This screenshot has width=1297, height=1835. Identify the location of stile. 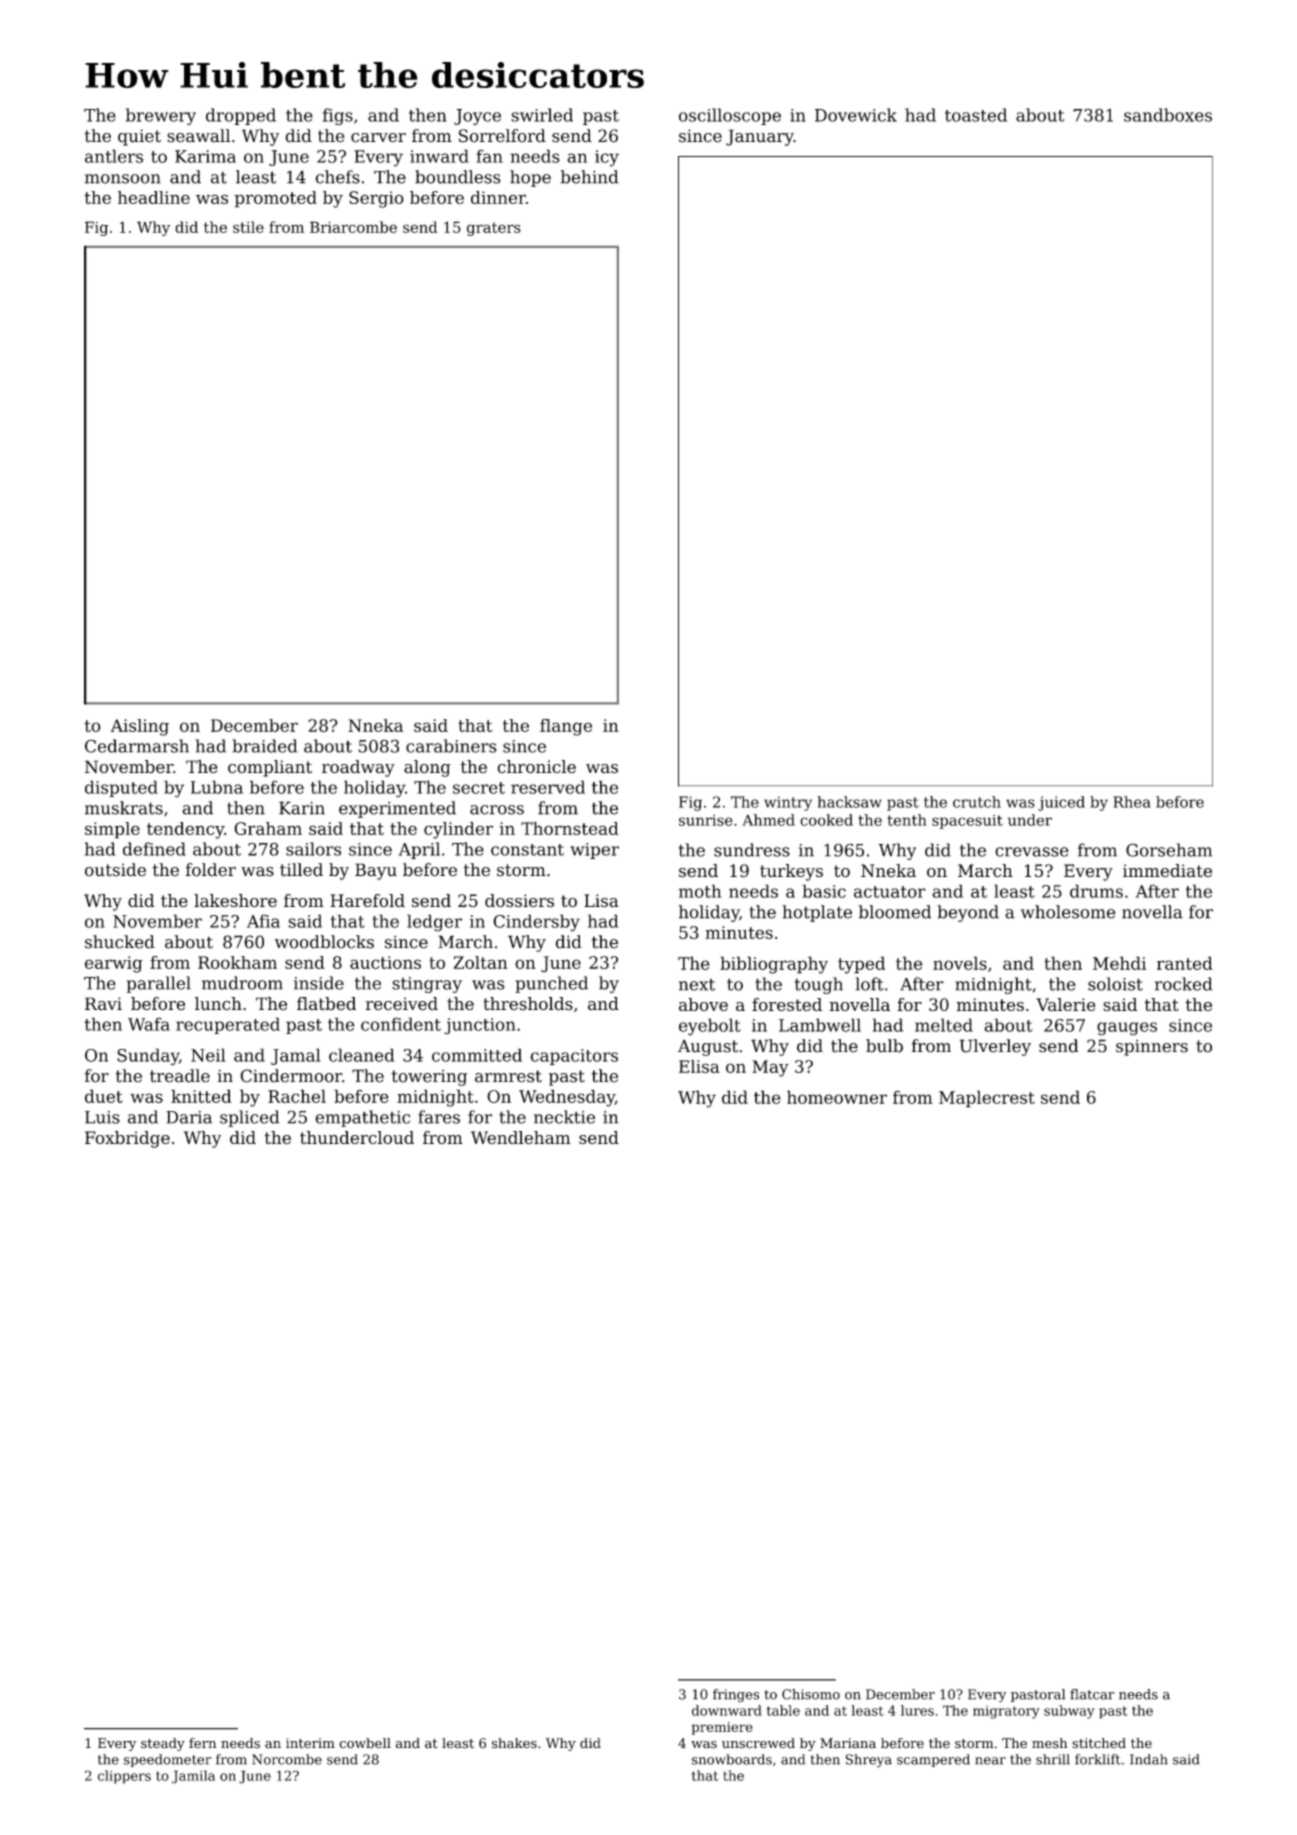
(248, 227).
